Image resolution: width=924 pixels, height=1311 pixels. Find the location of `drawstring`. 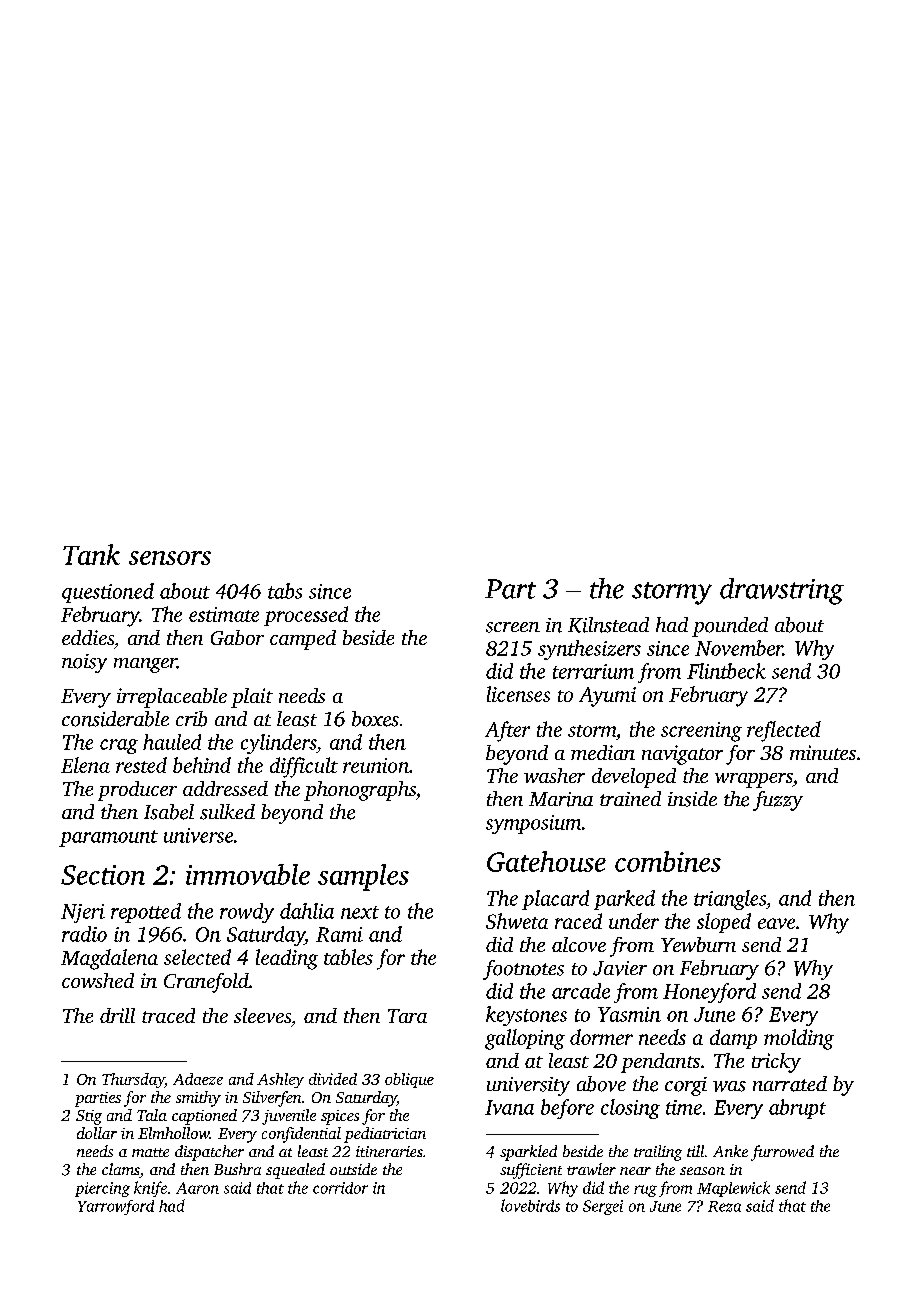

drawstring is located at coordinates (782, 591).
